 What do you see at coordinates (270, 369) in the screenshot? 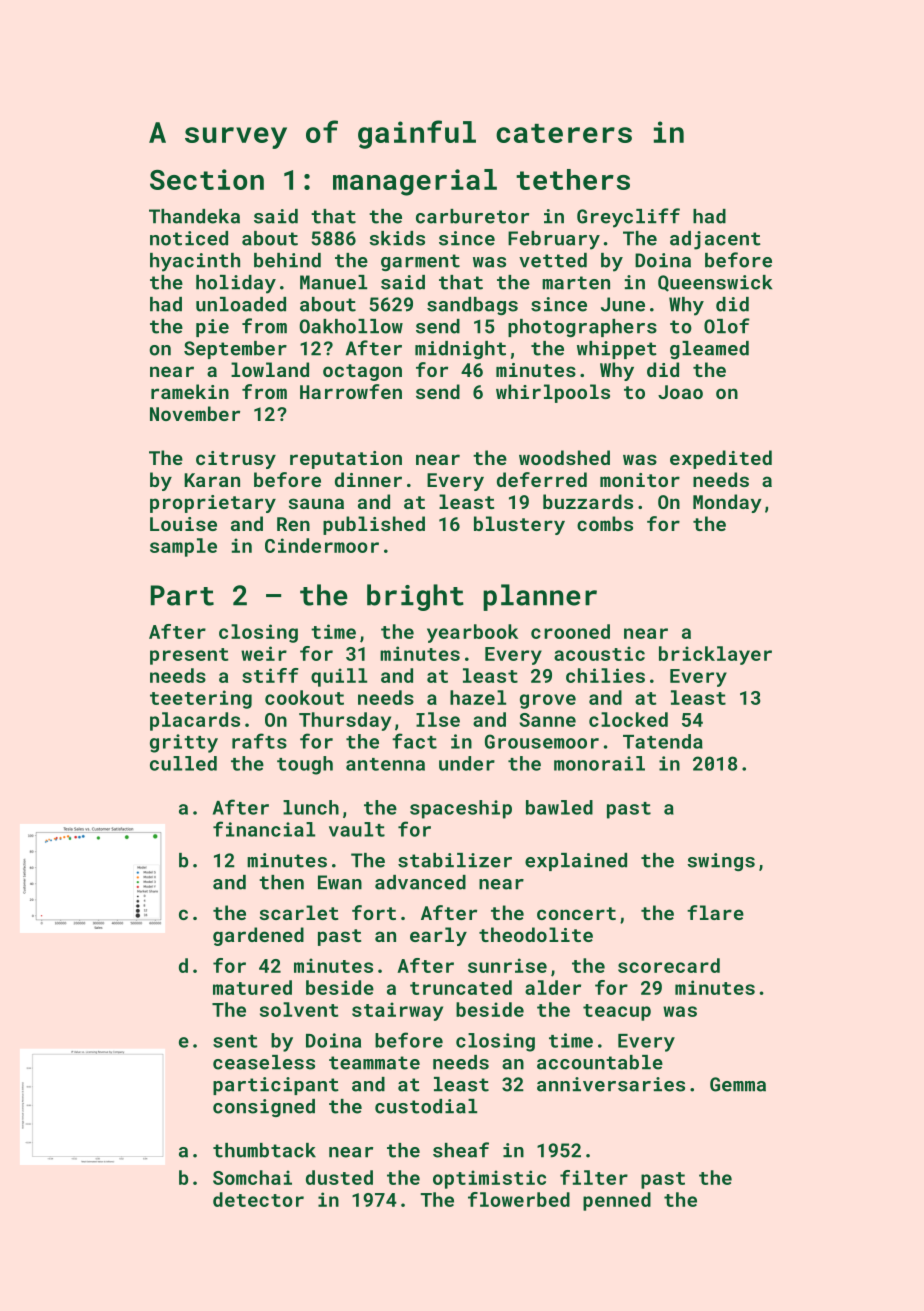
I see `lowland` at bounding box center [270, 369].
